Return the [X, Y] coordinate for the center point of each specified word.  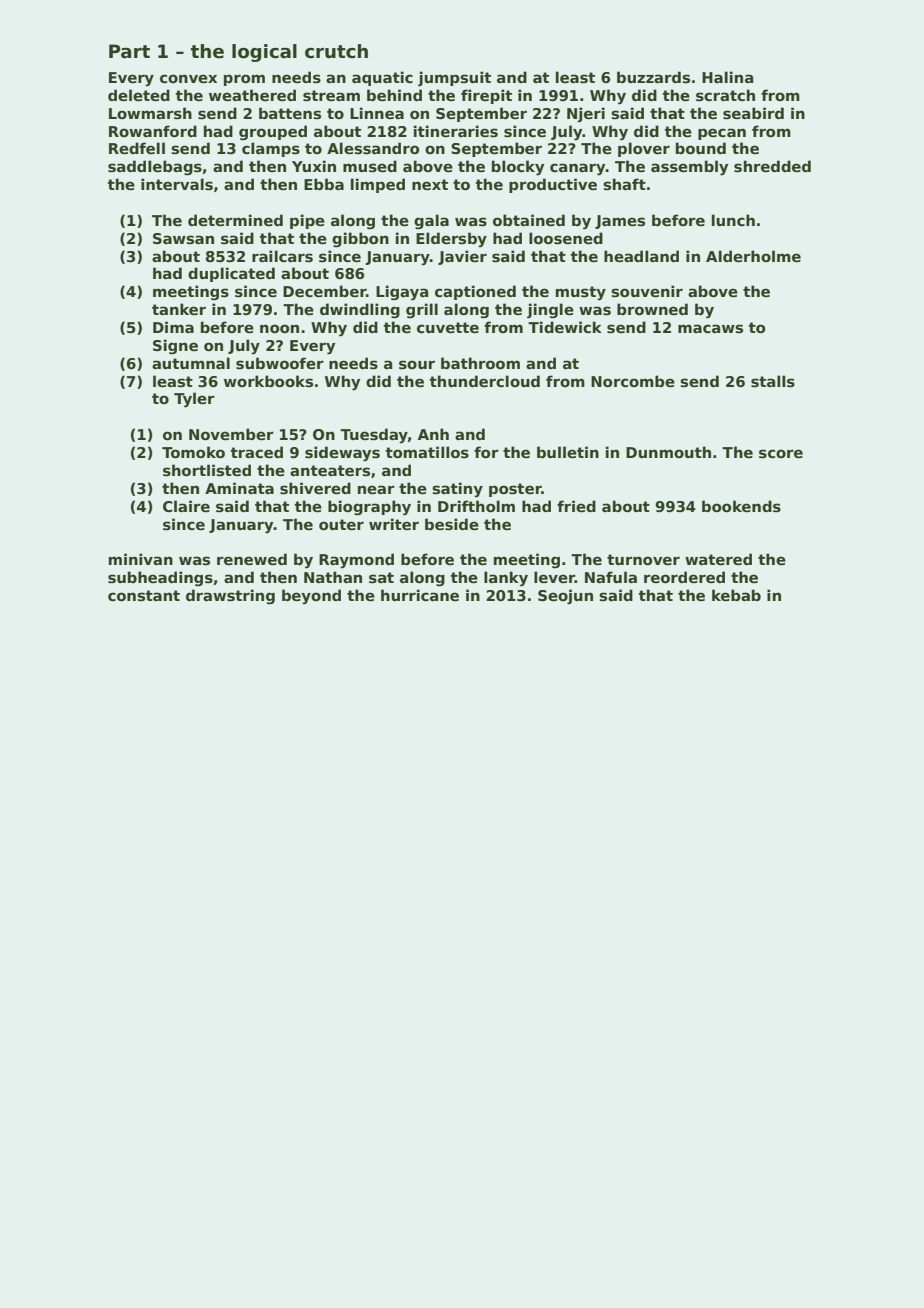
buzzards [653, 77]
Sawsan [183, 239]
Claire [186, 506]
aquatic [382, 78]
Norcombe [633, 381]
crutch [336, 51]
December [324, 291]
